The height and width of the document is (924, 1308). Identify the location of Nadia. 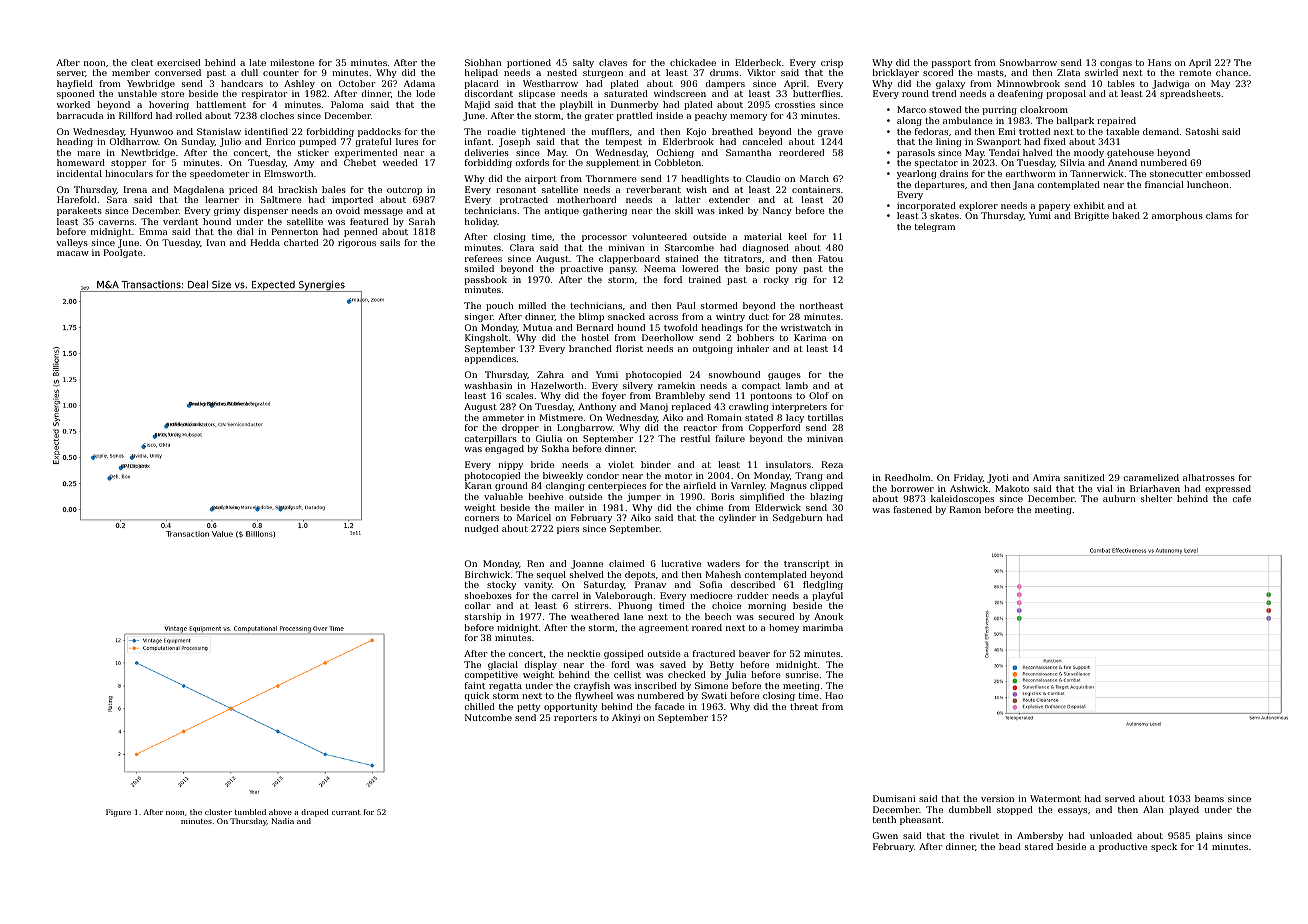
(282, 821).
